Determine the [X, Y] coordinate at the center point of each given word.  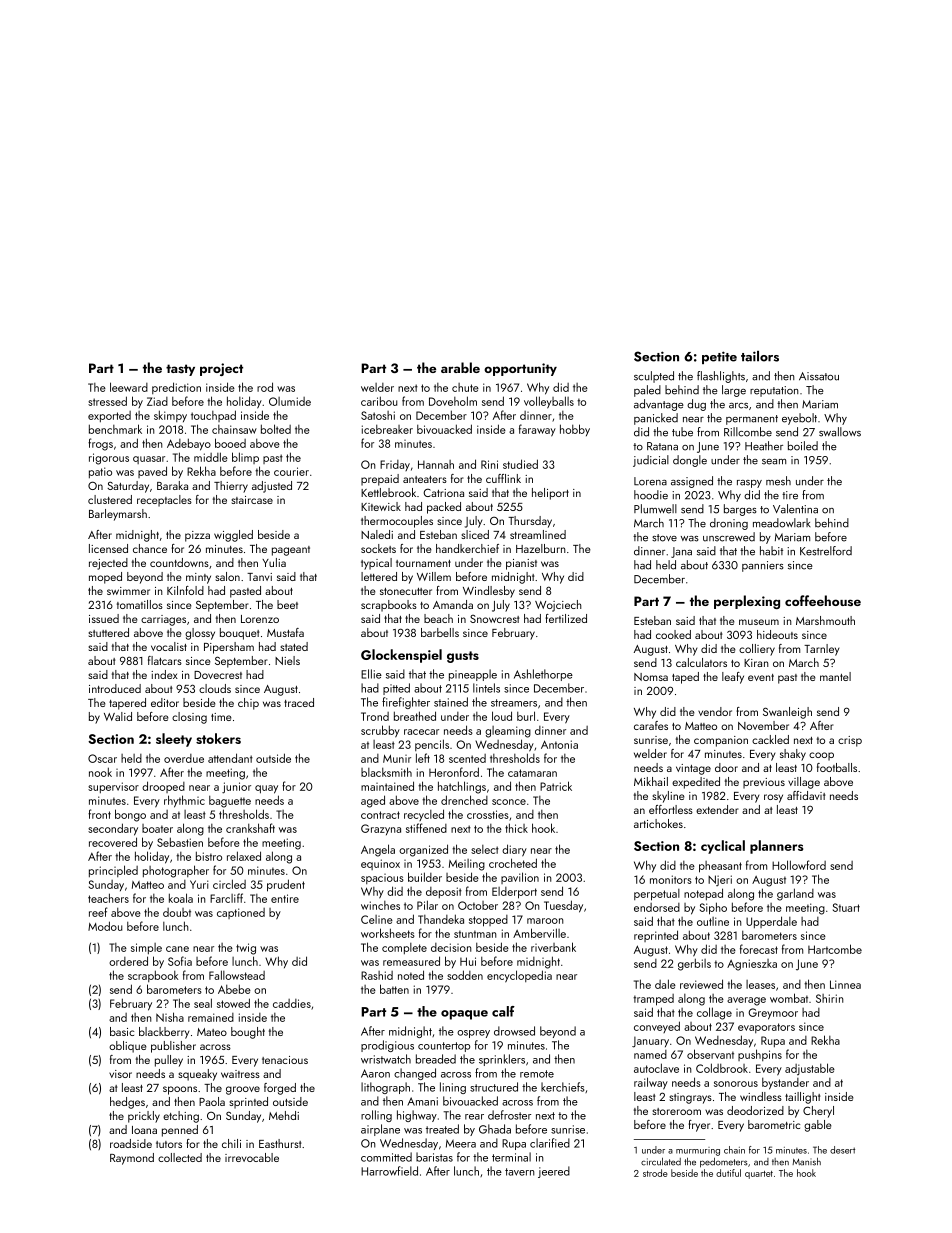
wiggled [233, 536]
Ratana [662, 446]
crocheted [513, 863]
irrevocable [252, 1157]
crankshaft [250, 828]
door [726, 767]
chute [465, 387]
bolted [276, 429]
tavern [520, 1172]
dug [696, 405]
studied [520, 464]
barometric [774, 1124]
